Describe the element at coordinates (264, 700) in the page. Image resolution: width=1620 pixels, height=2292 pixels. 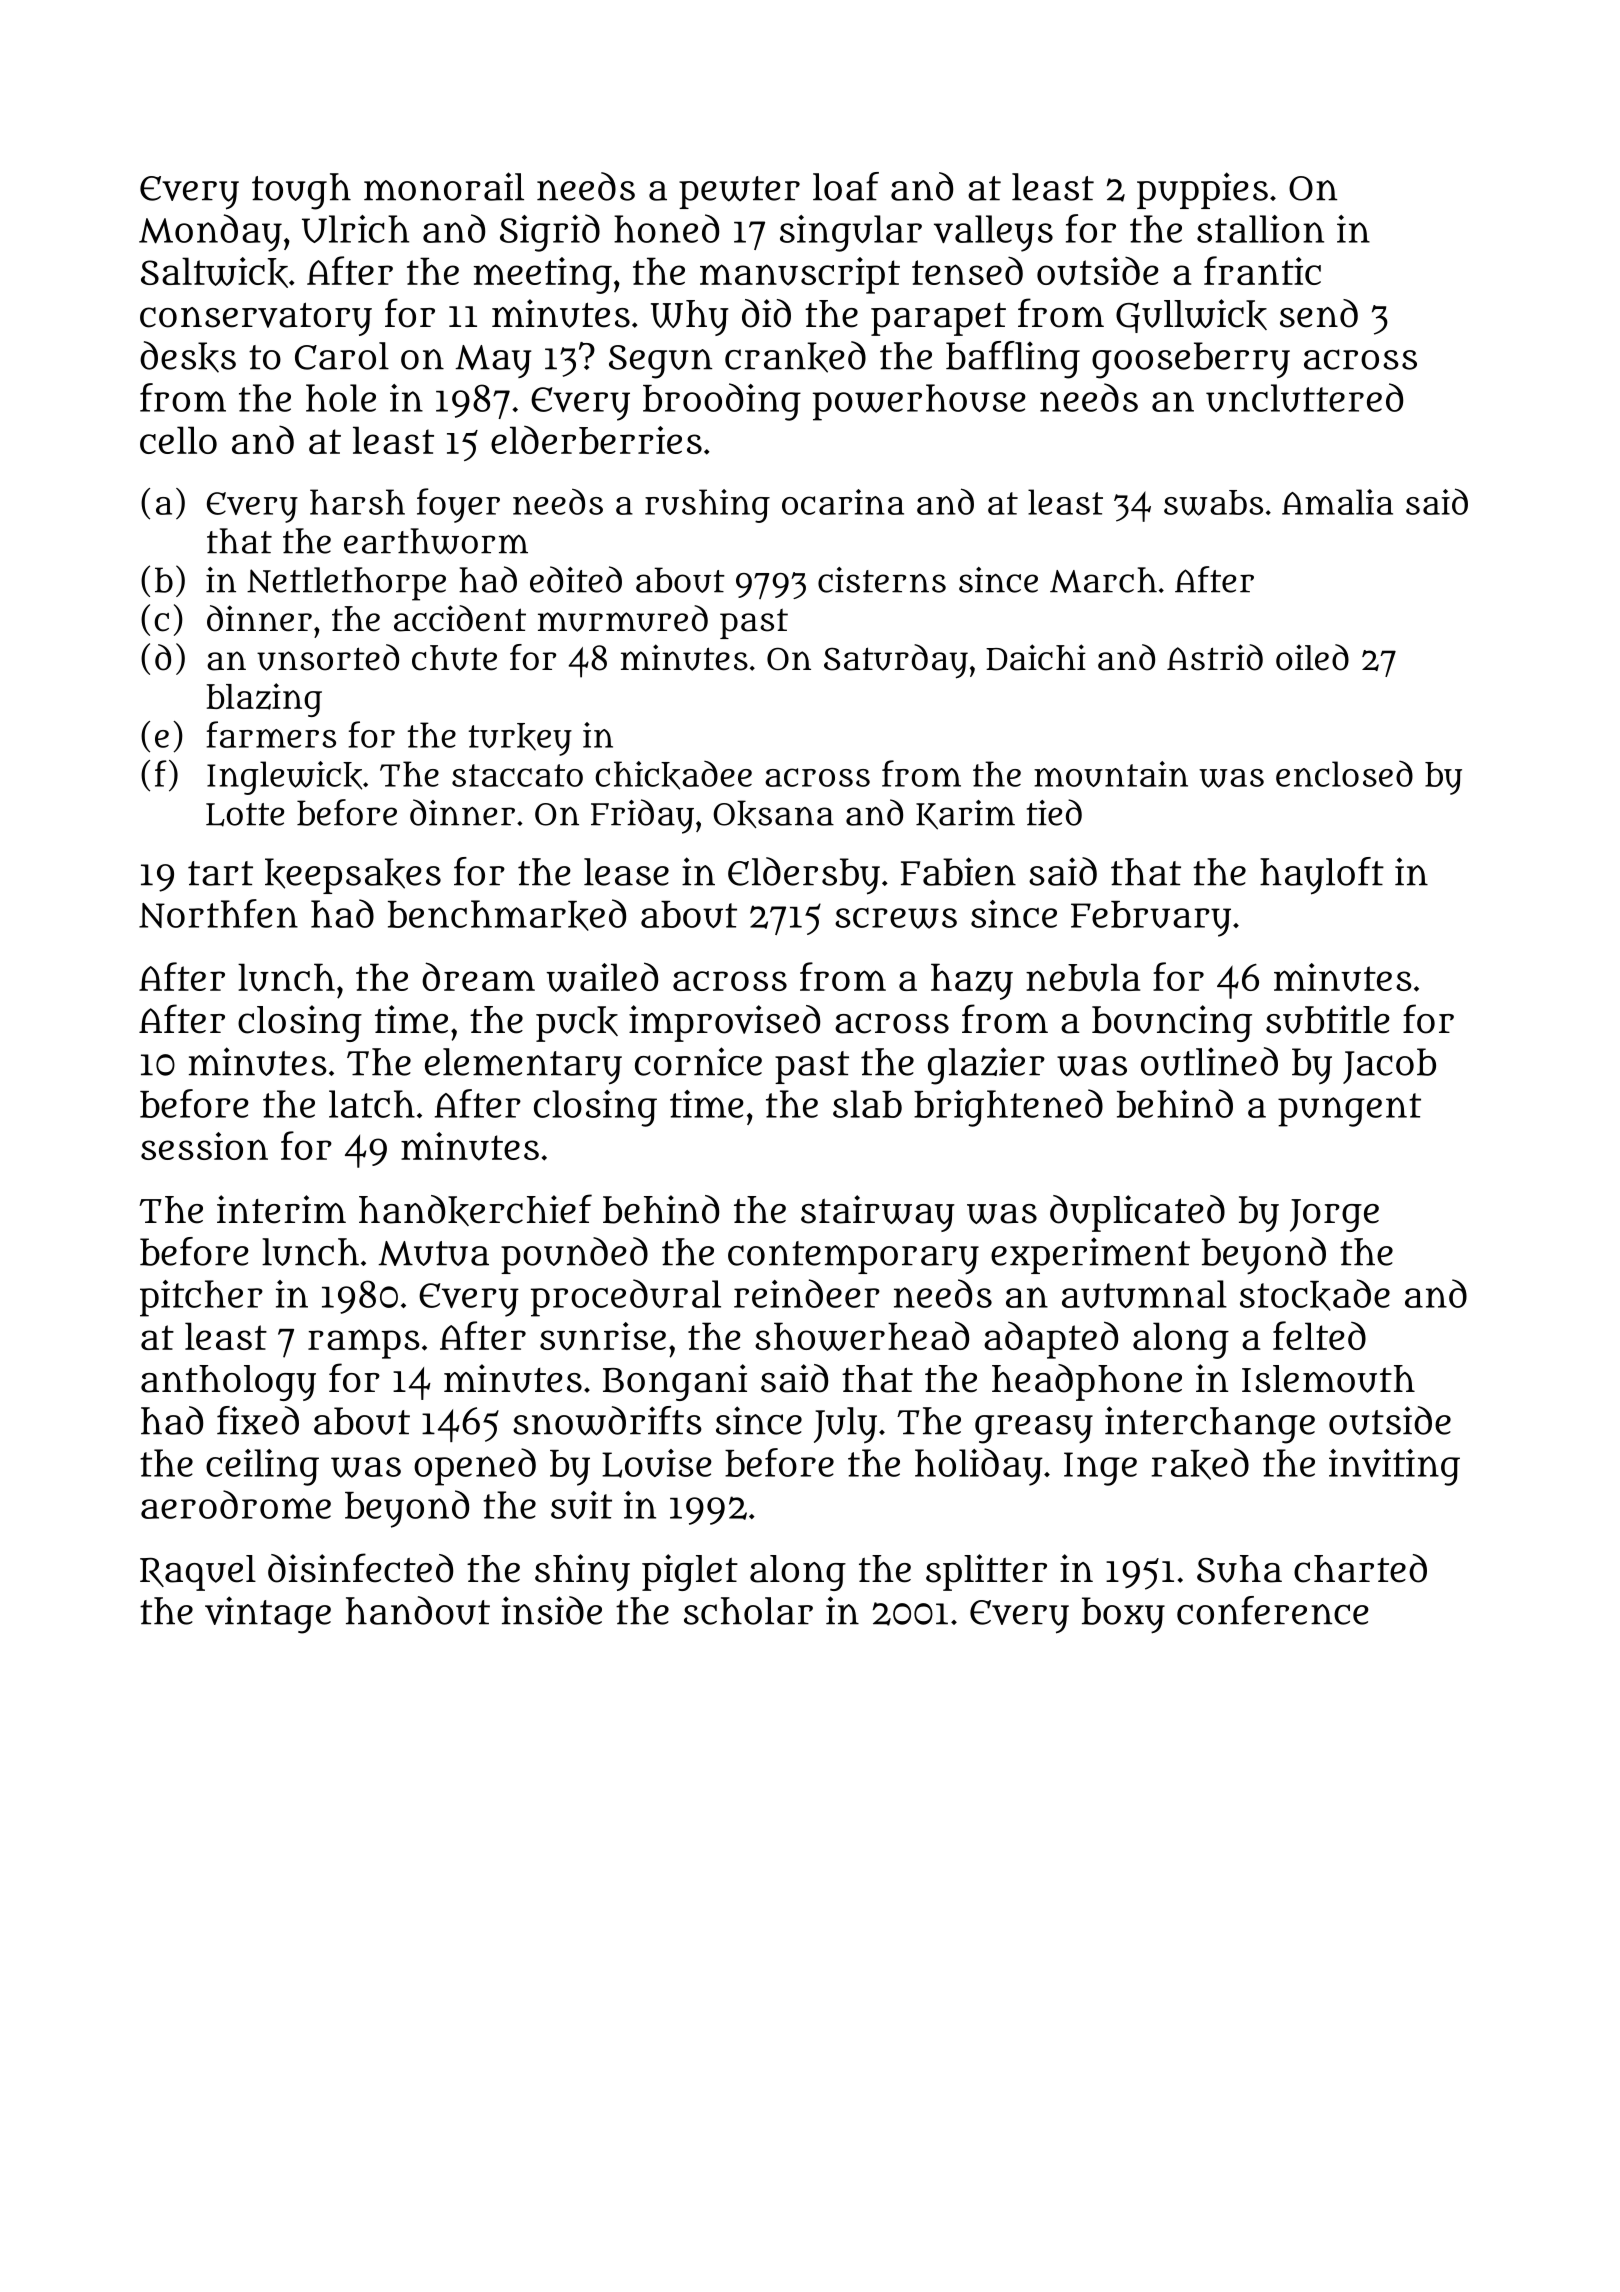
I see `blazing` at that location.
